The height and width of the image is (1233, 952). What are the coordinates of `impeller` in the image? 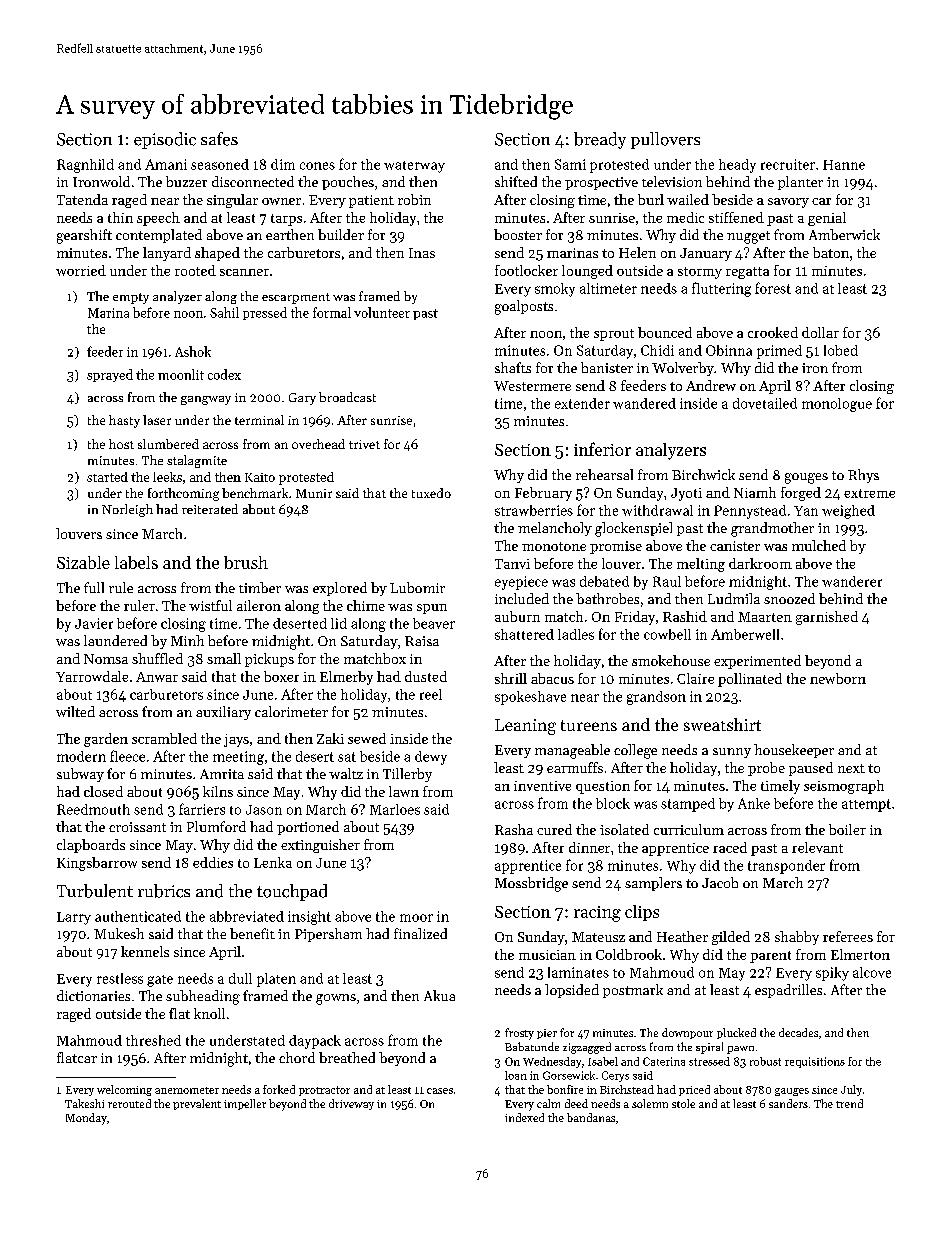 It's located at (245, 1104).
